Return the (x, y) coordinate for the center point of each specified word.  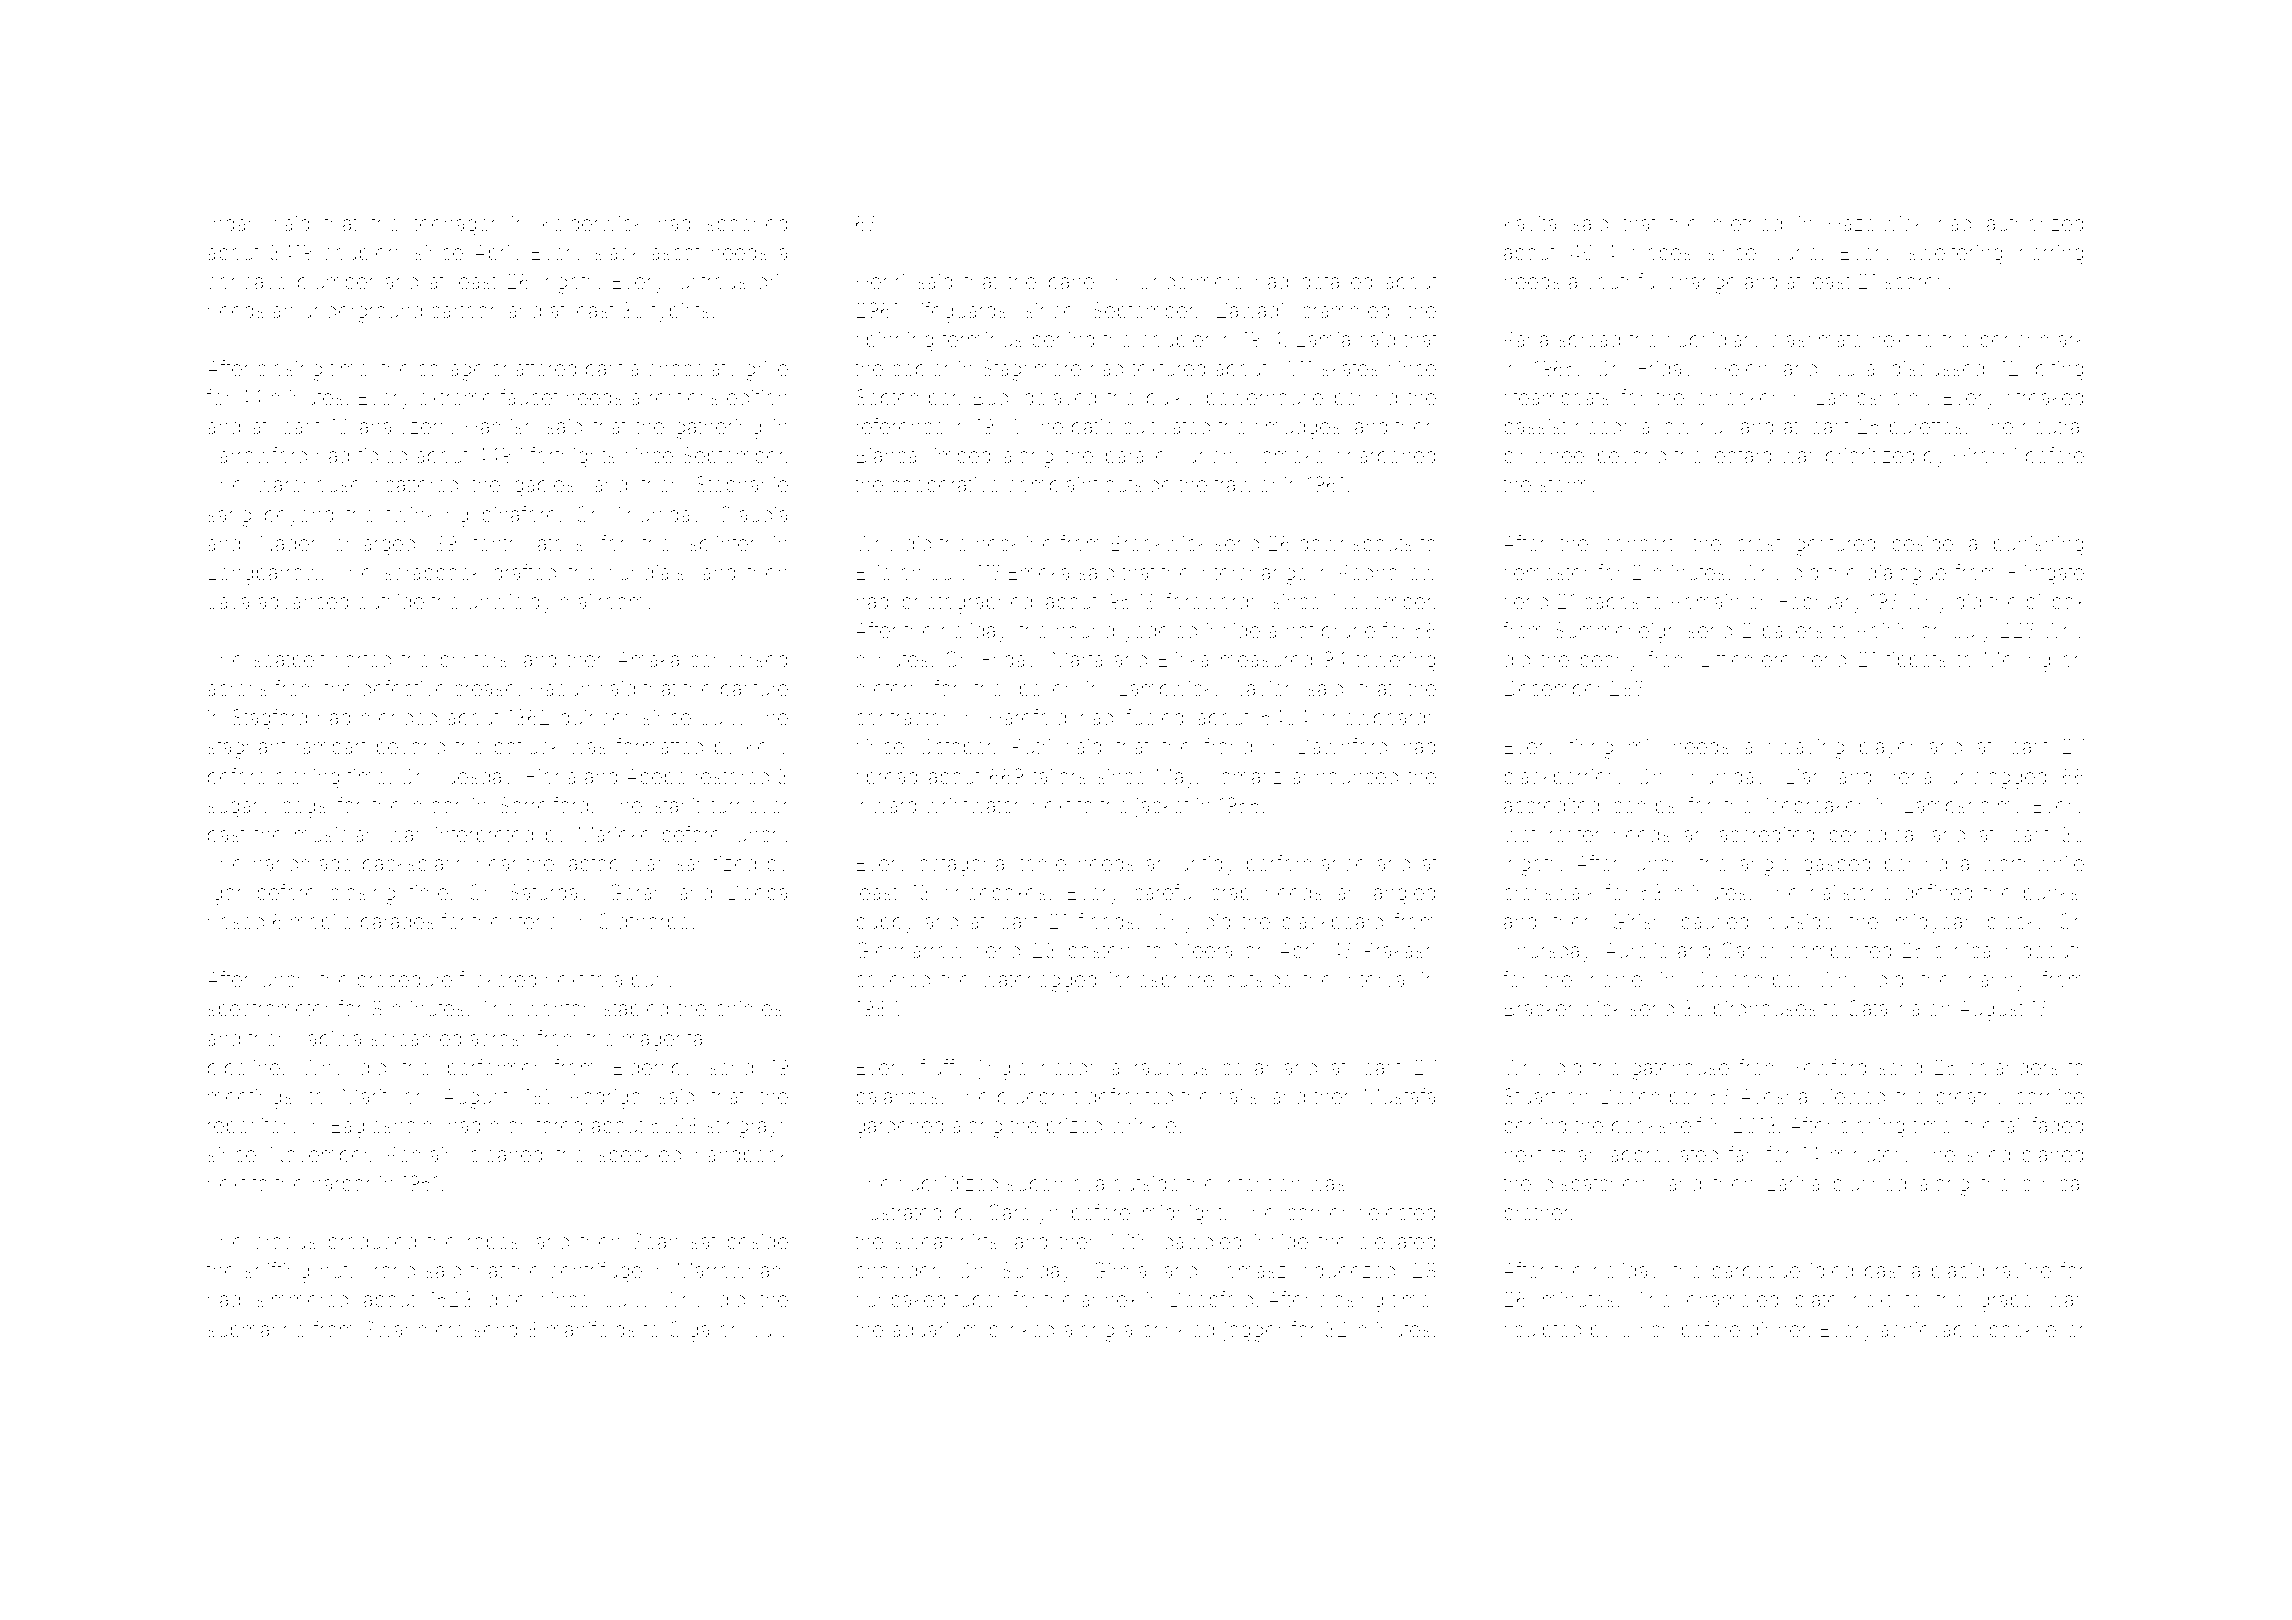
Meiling (2017, 662)
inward (886, 805)
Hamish (500, 426)
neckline (1014, 543)
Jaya (228, 604)
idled (1832, 1270)
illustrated (899, 1212)
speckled (640, 1156)
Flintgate (2046, 574)
